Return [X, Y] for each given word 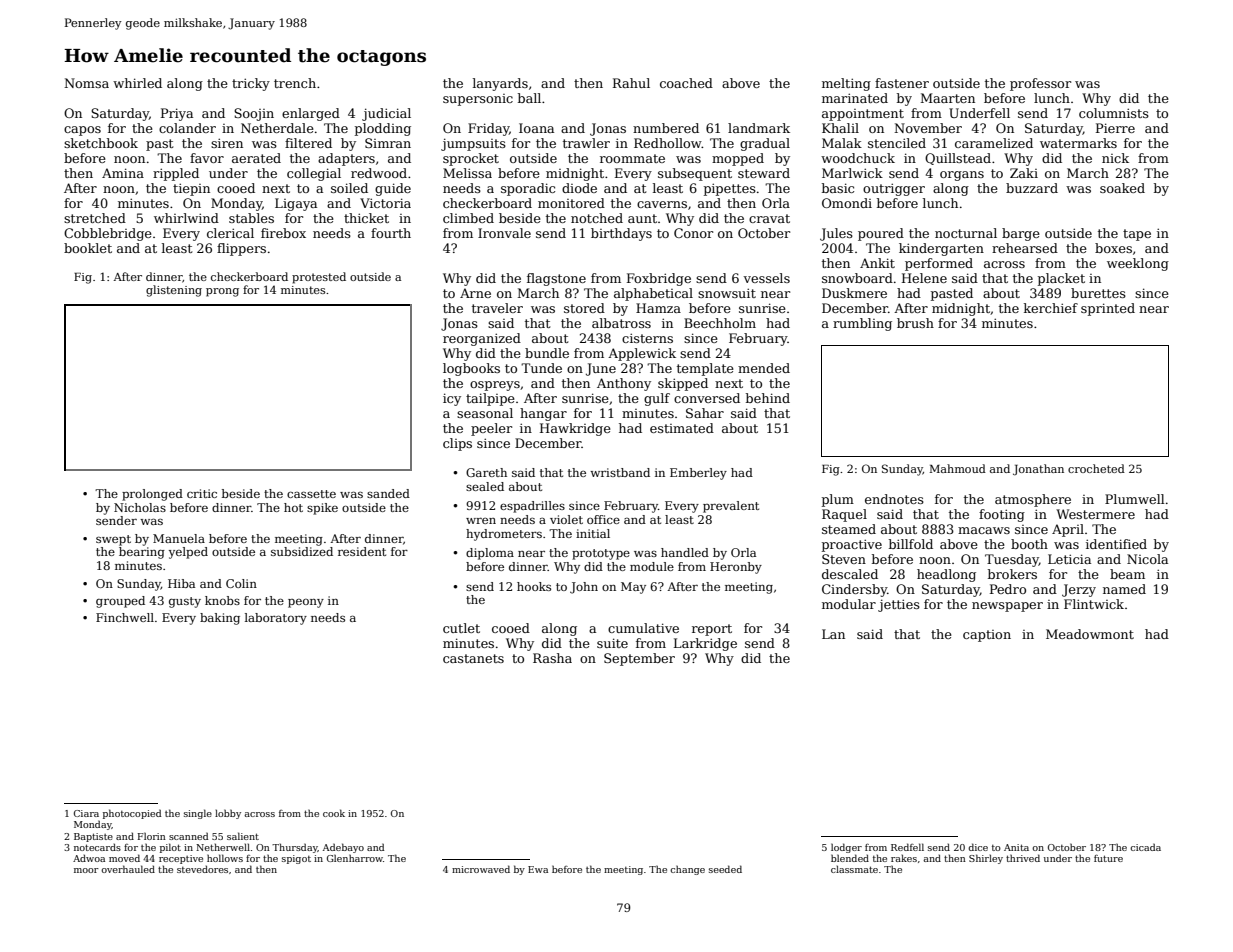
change [687, 870]
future [1108, 858]
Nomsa [86, 83]
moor [86, 870]
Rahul [631, 83]
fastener [902, 83]
